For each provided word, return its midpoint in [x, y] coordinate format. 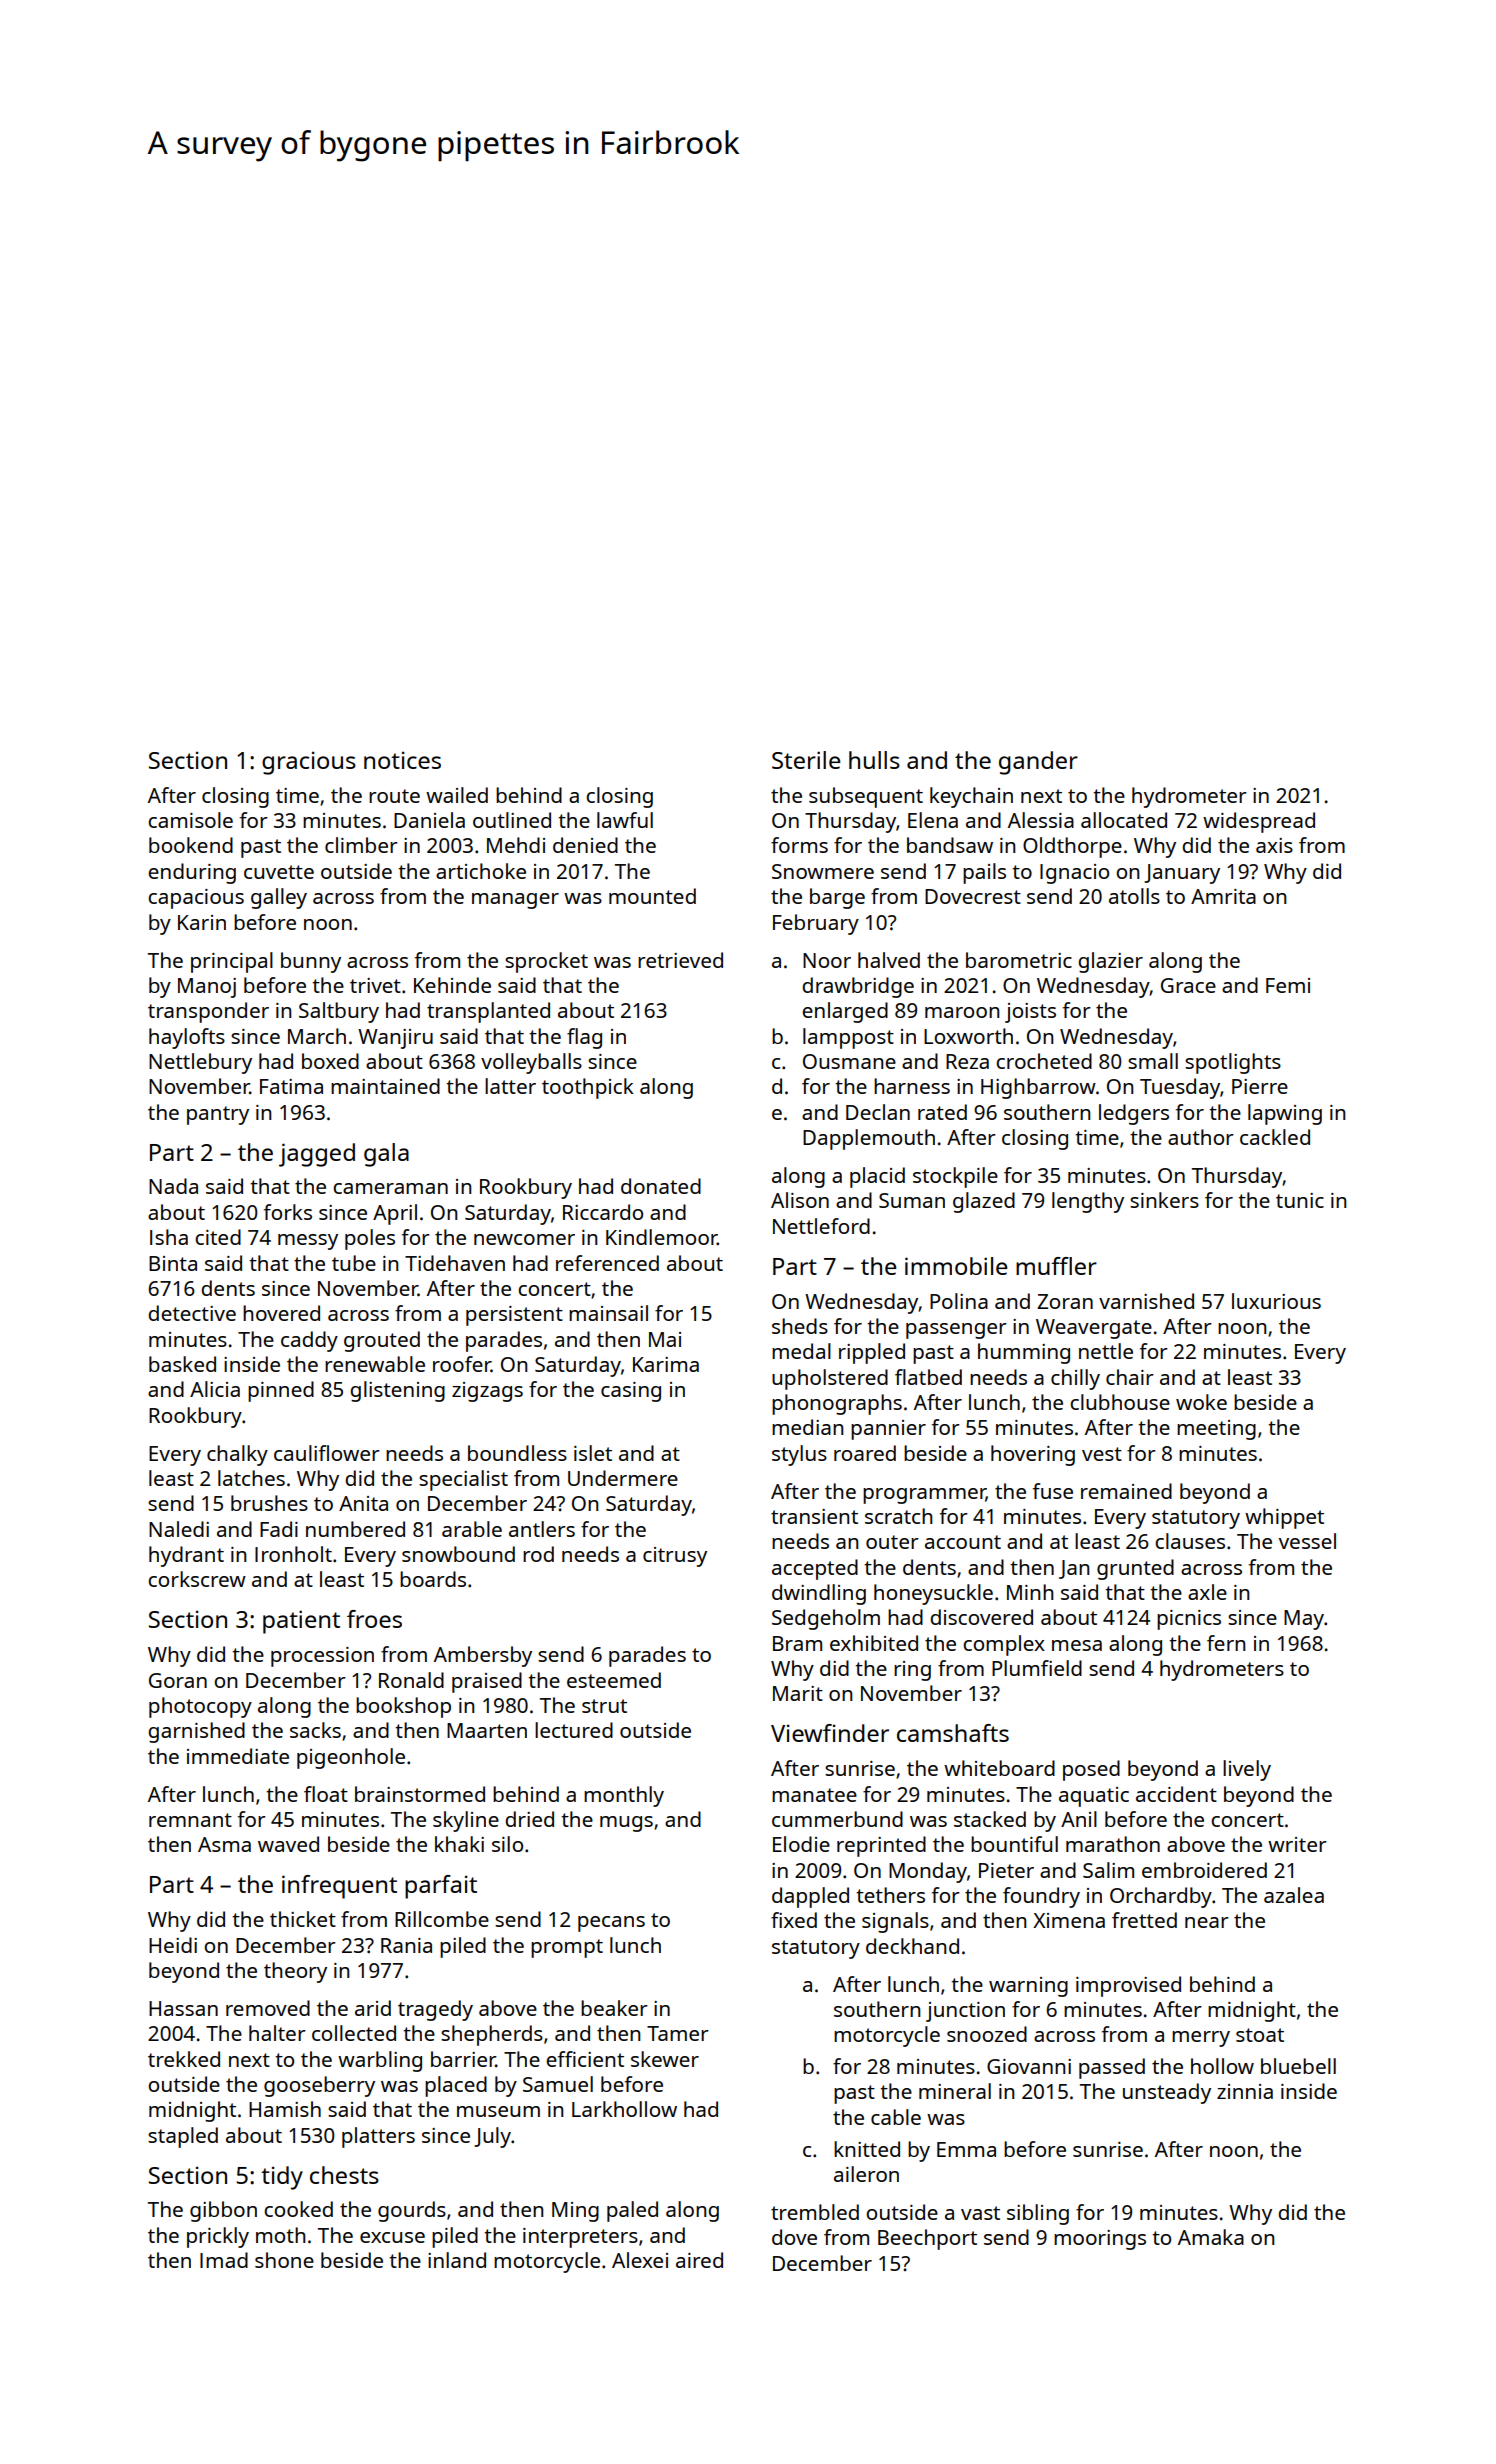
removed [268, 2008]
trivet [375, 985]
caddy [309, 1341]
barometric [1019, 960]
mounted [652, 896]
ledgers [1134, 1114]
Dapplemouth [869, 1139]
